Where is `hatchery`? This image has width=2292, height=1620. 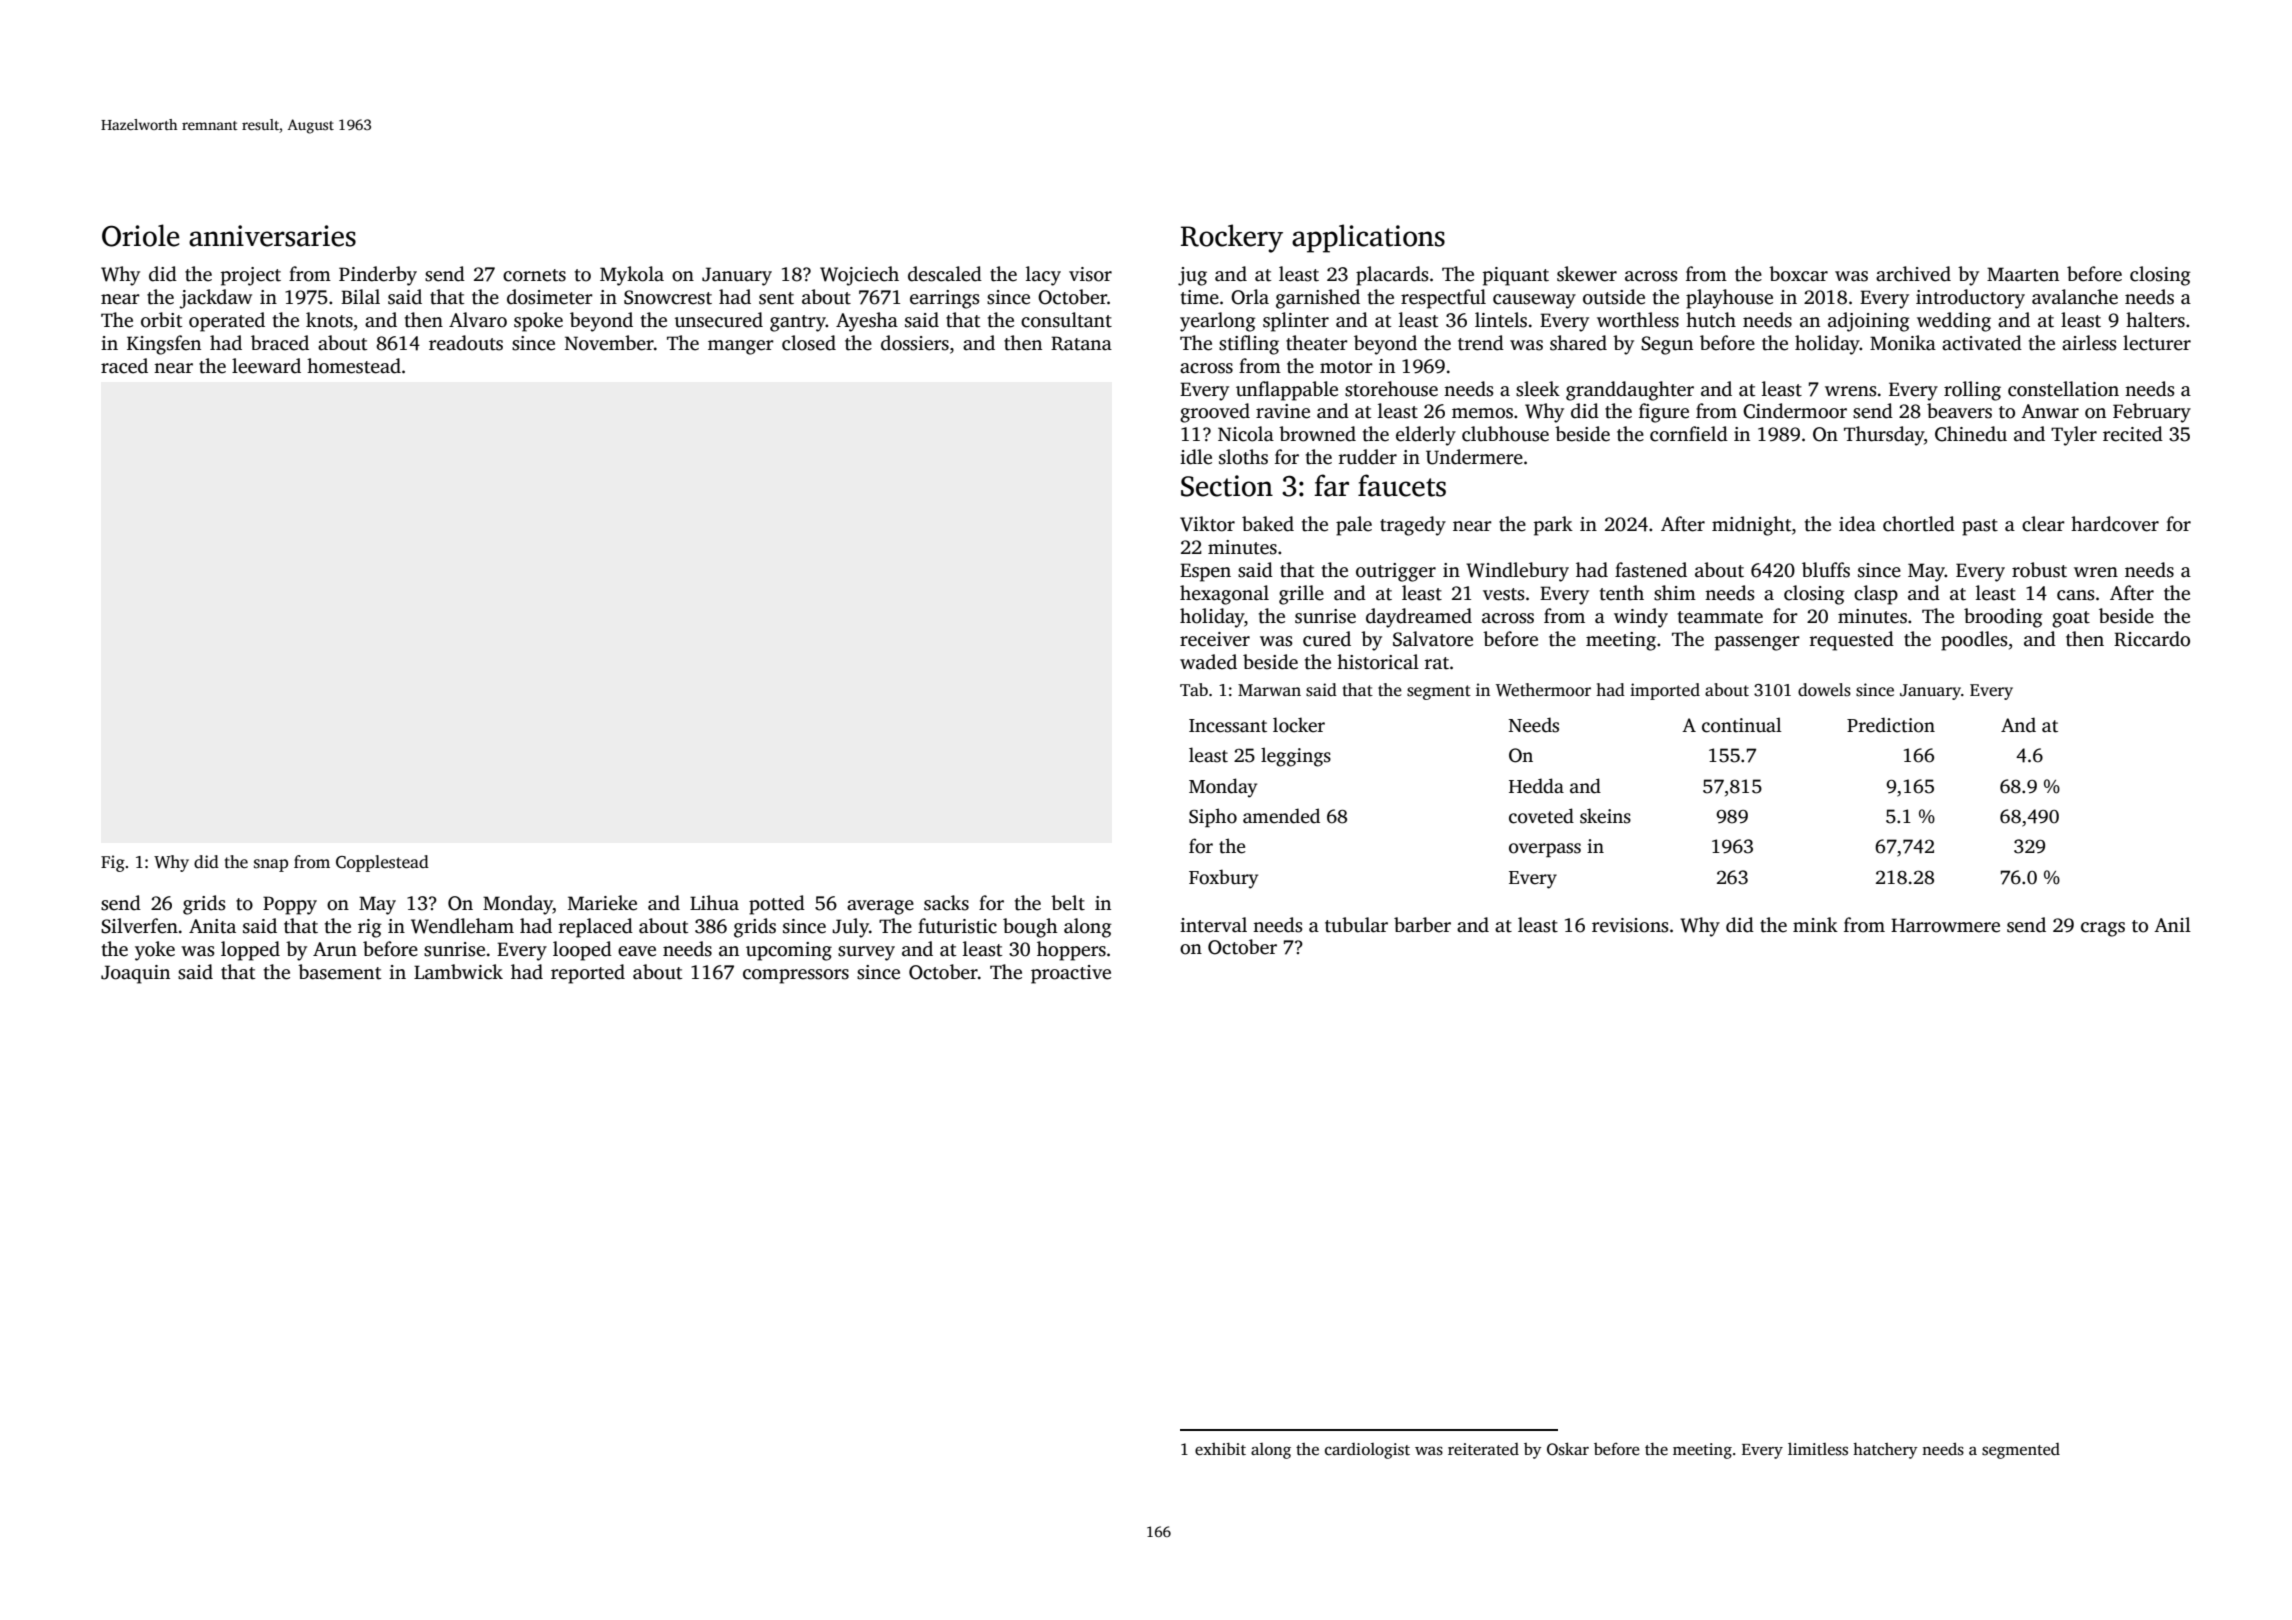 hatchery is located at coordinates (1885, 1451).
